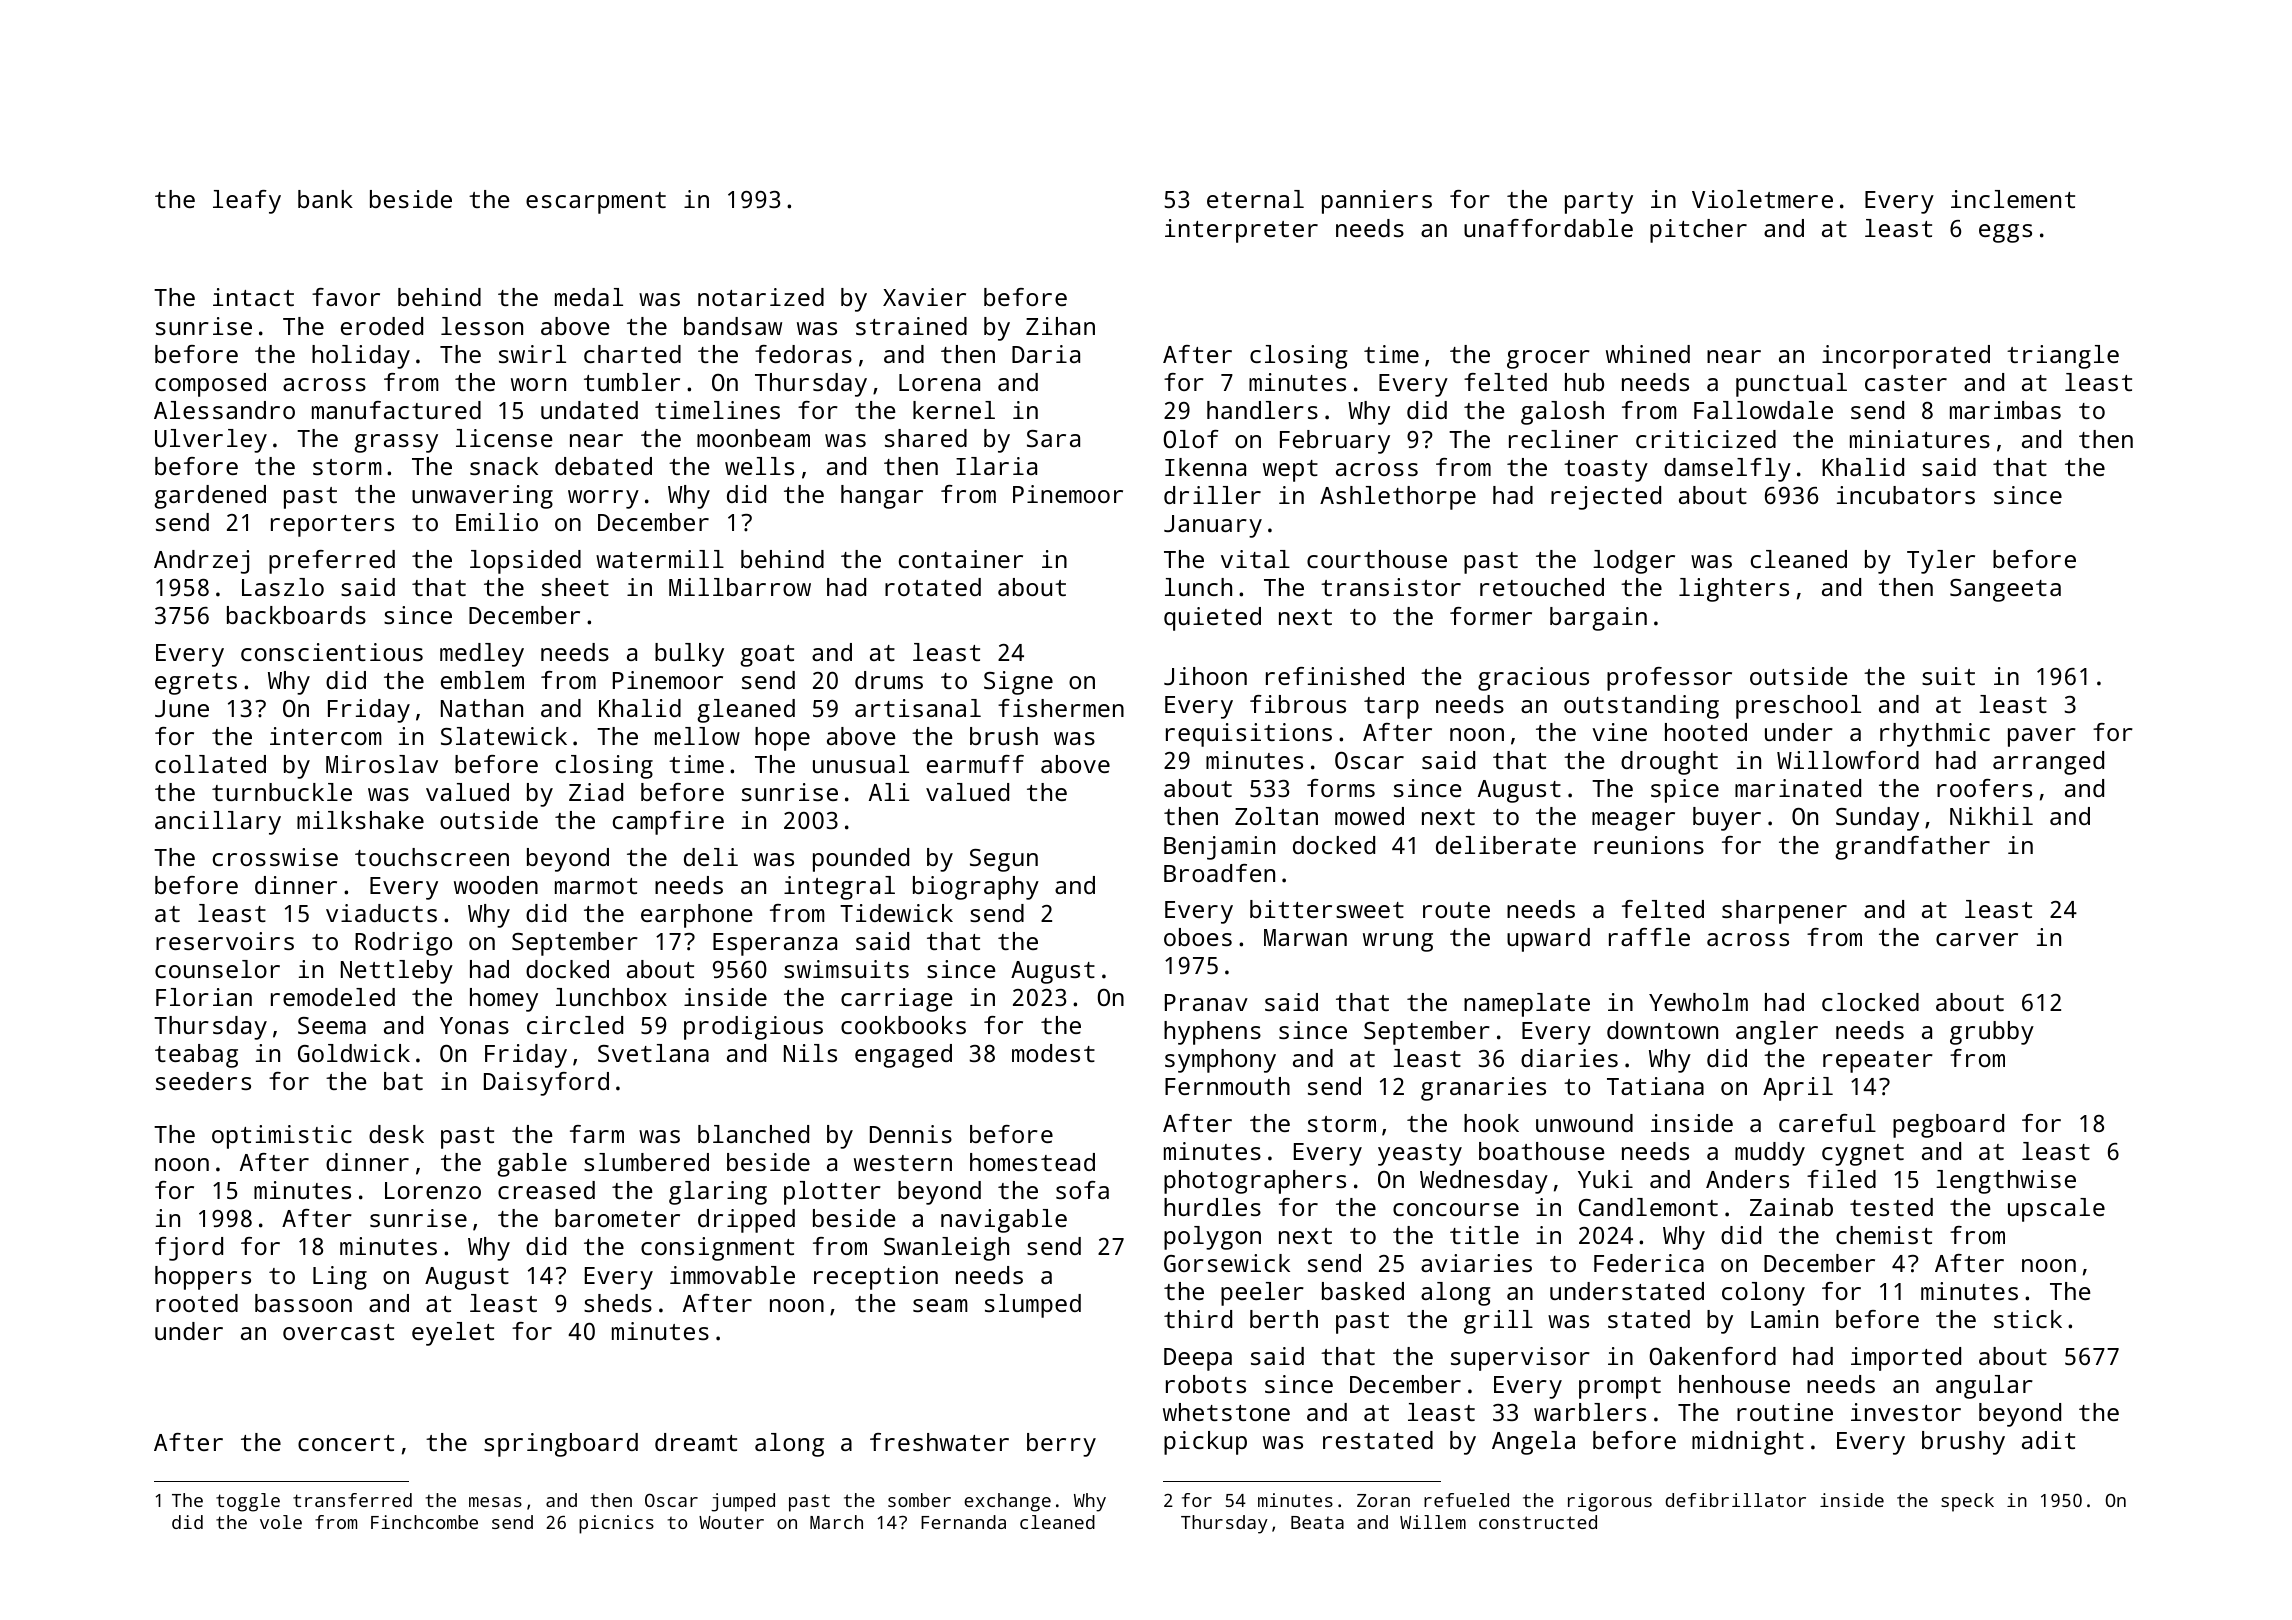 The height and width of the image is (1620, 2292). I want to click on shared, so click(926, 438).
